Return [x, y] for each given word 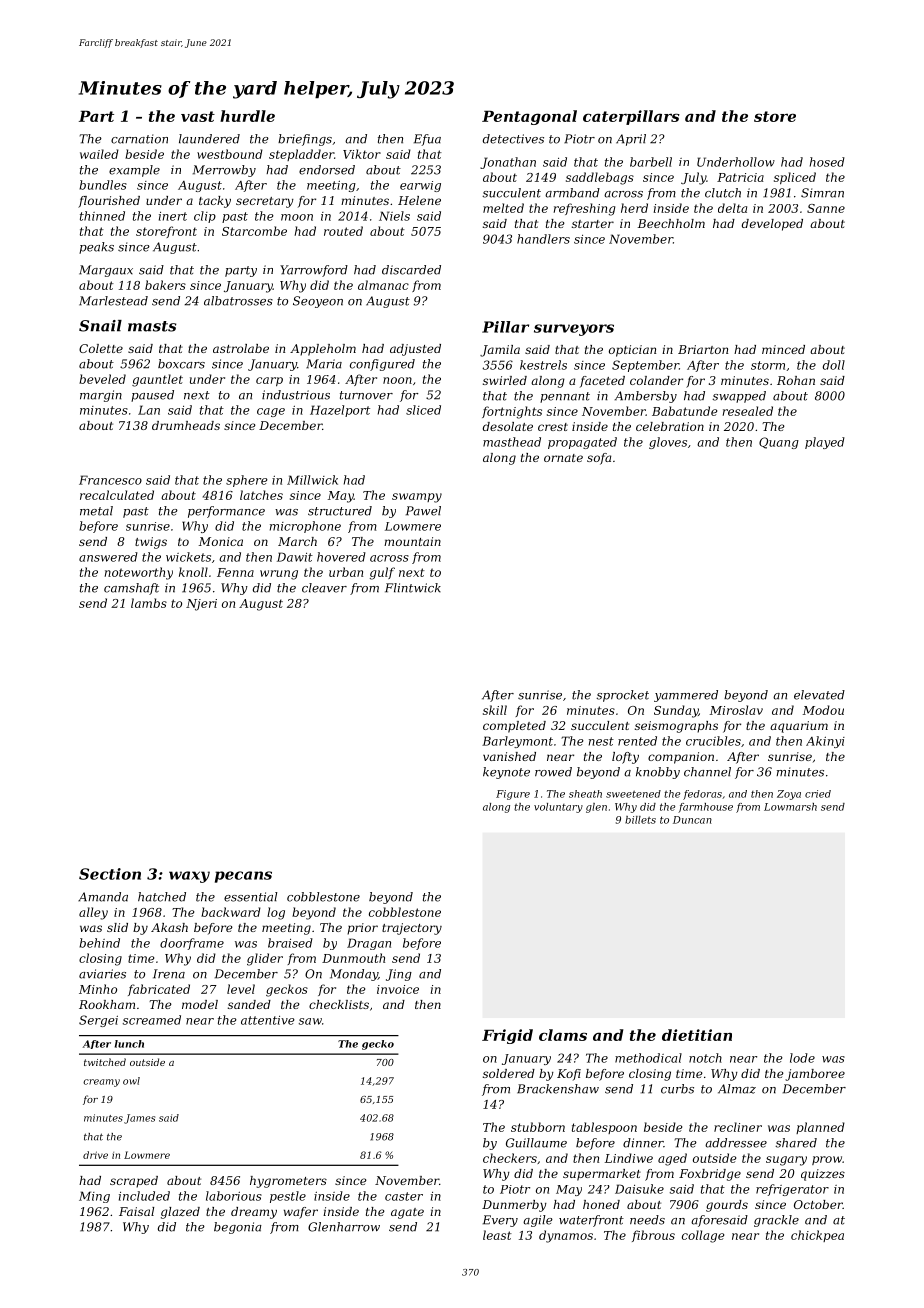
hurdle [247, 116]
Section [110, 874]
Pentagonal [529, 117]
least [497, 1235]
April [631, 140]
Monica [221, 541]
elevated [819, 695]
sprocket [622, 696]
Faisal [136, 1211]
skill [495, 710]
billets [640, 820]
